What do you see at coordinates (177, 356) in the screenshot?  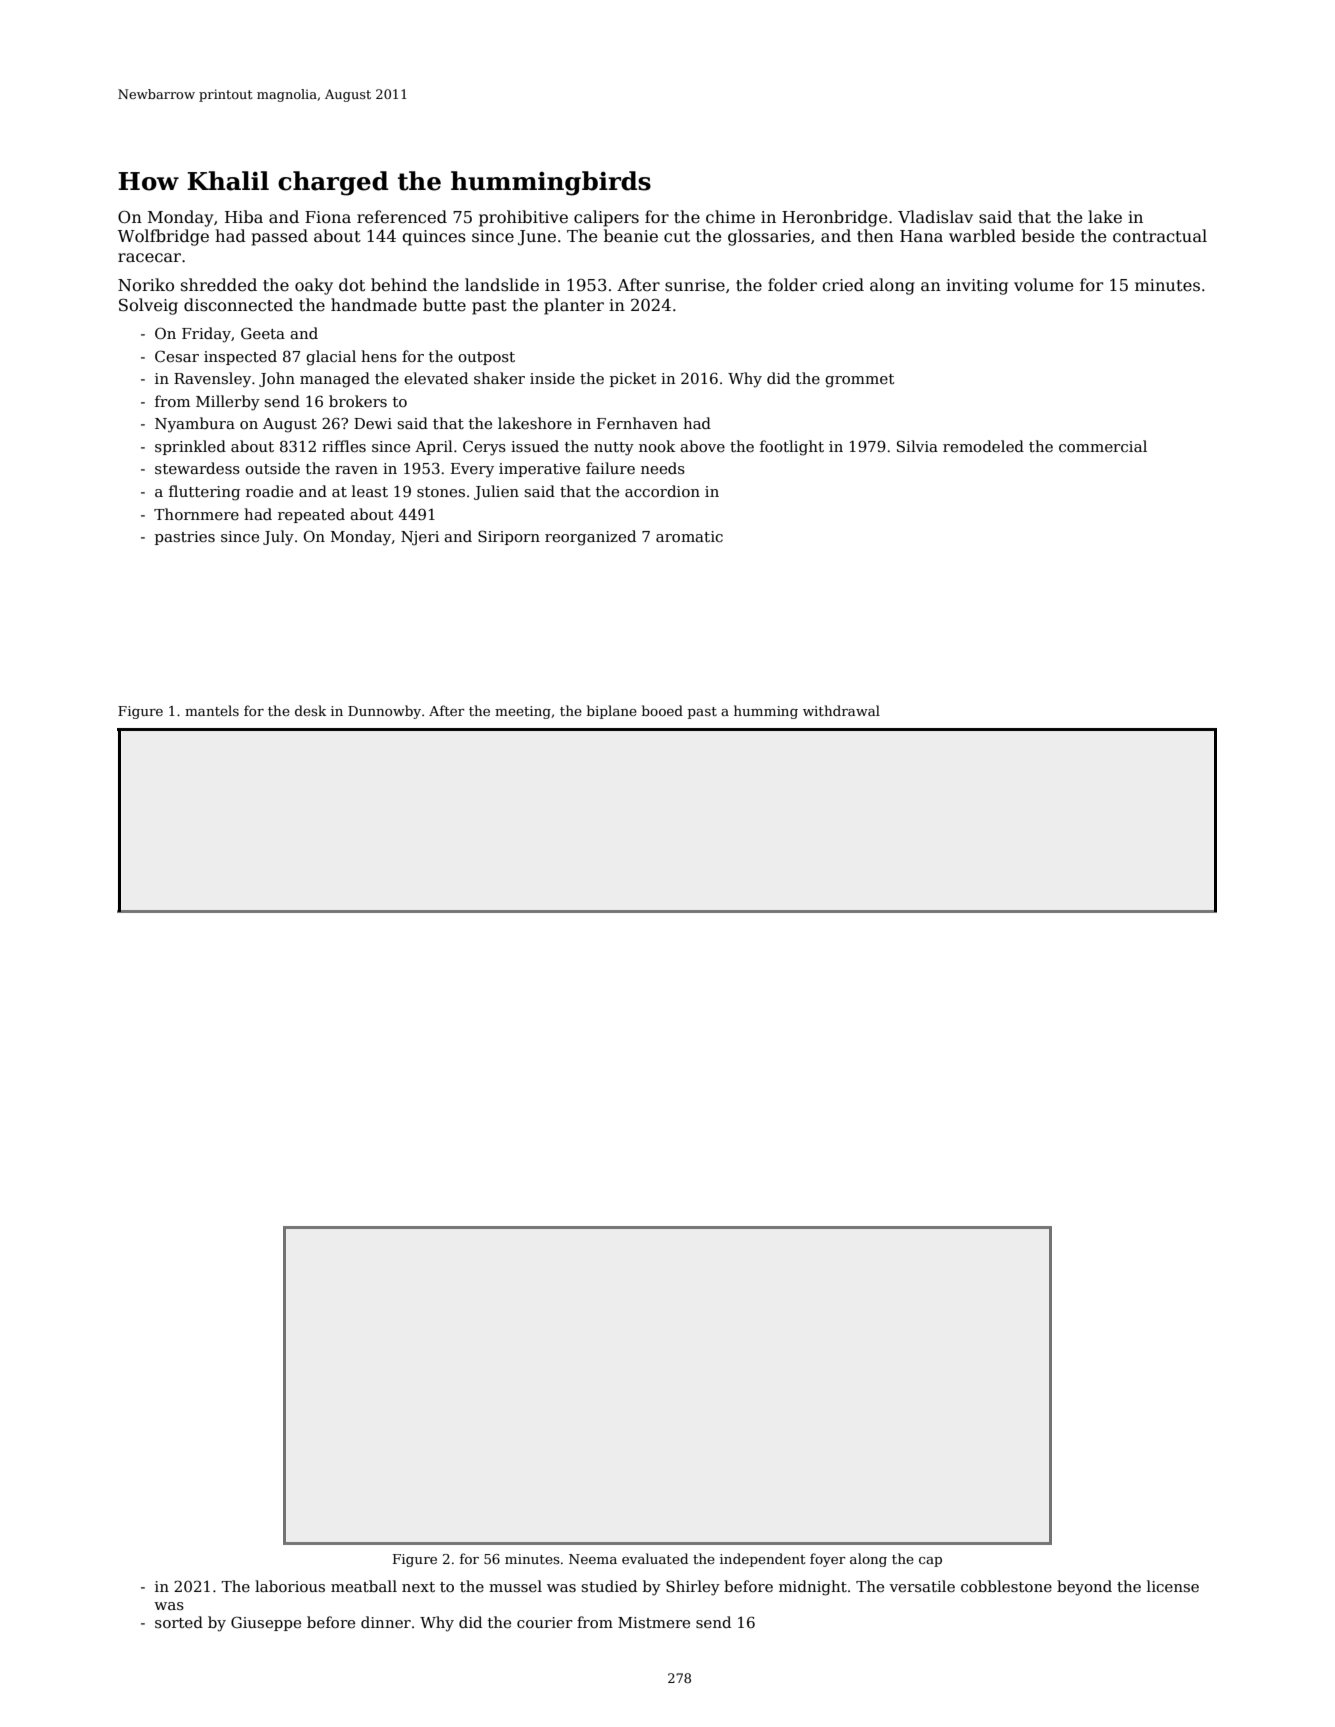 I see `Cesar` at bounding box center [177, 356].
